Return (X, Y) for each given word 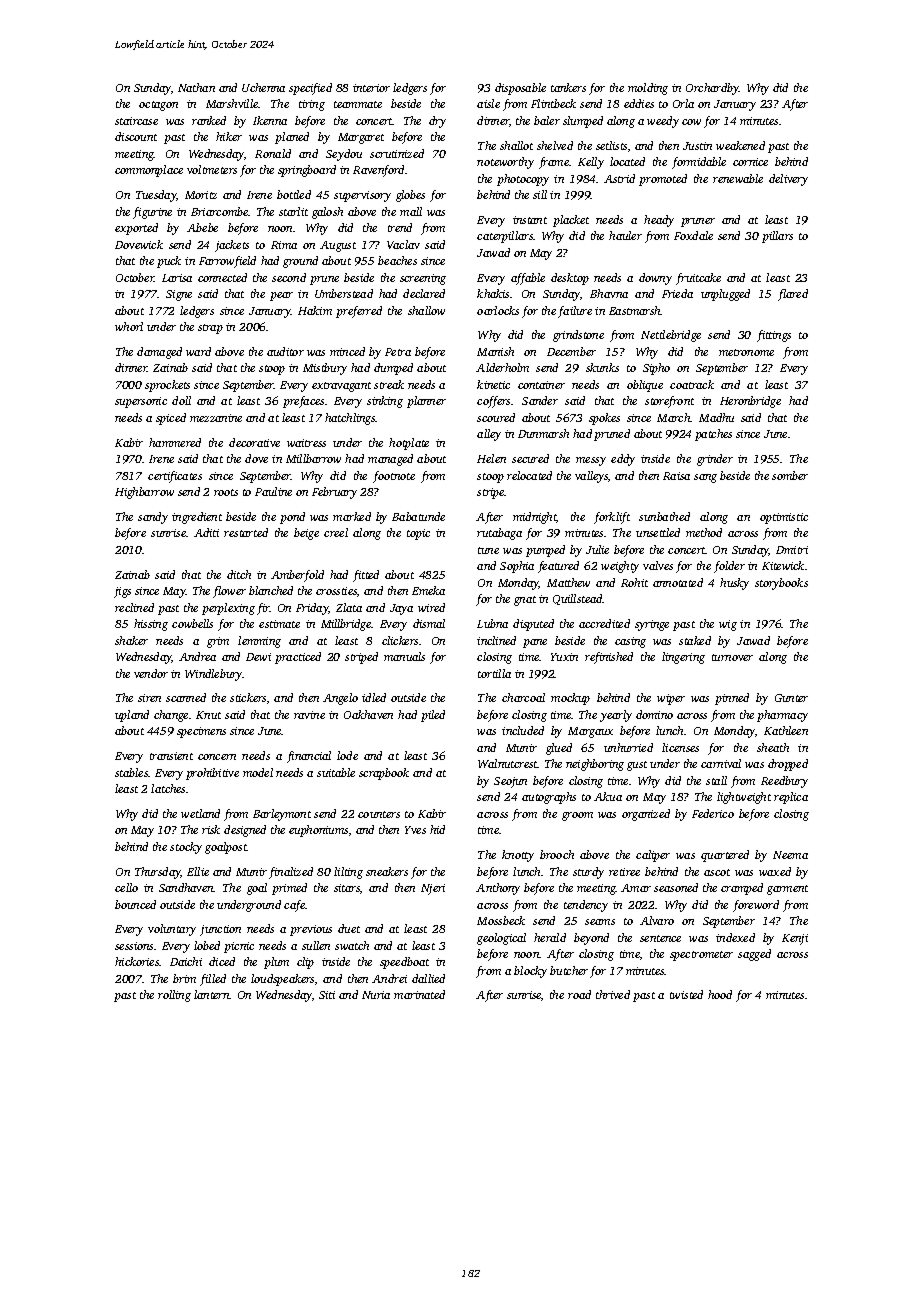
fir (263, 609)
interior (371, 88)
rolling (174, 996)
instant (530, 220)
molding (648, 89)
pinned (732, 699)
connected (222, 277)
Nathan (196, 87)
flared (793, 295)
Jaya (401, 609)
